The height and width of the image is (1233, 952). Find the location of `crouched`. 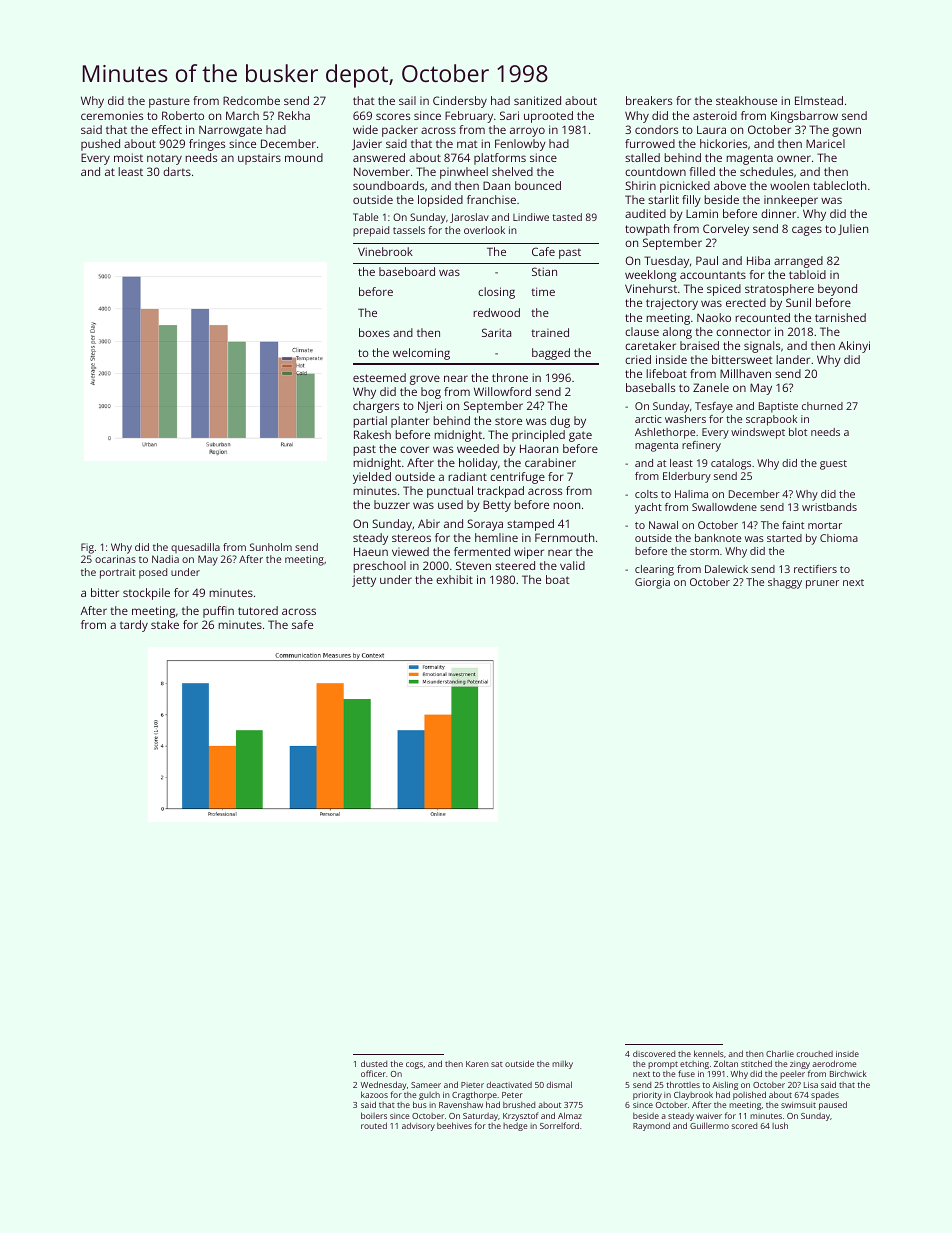

crouched is located at coordinates (814, 1054).
